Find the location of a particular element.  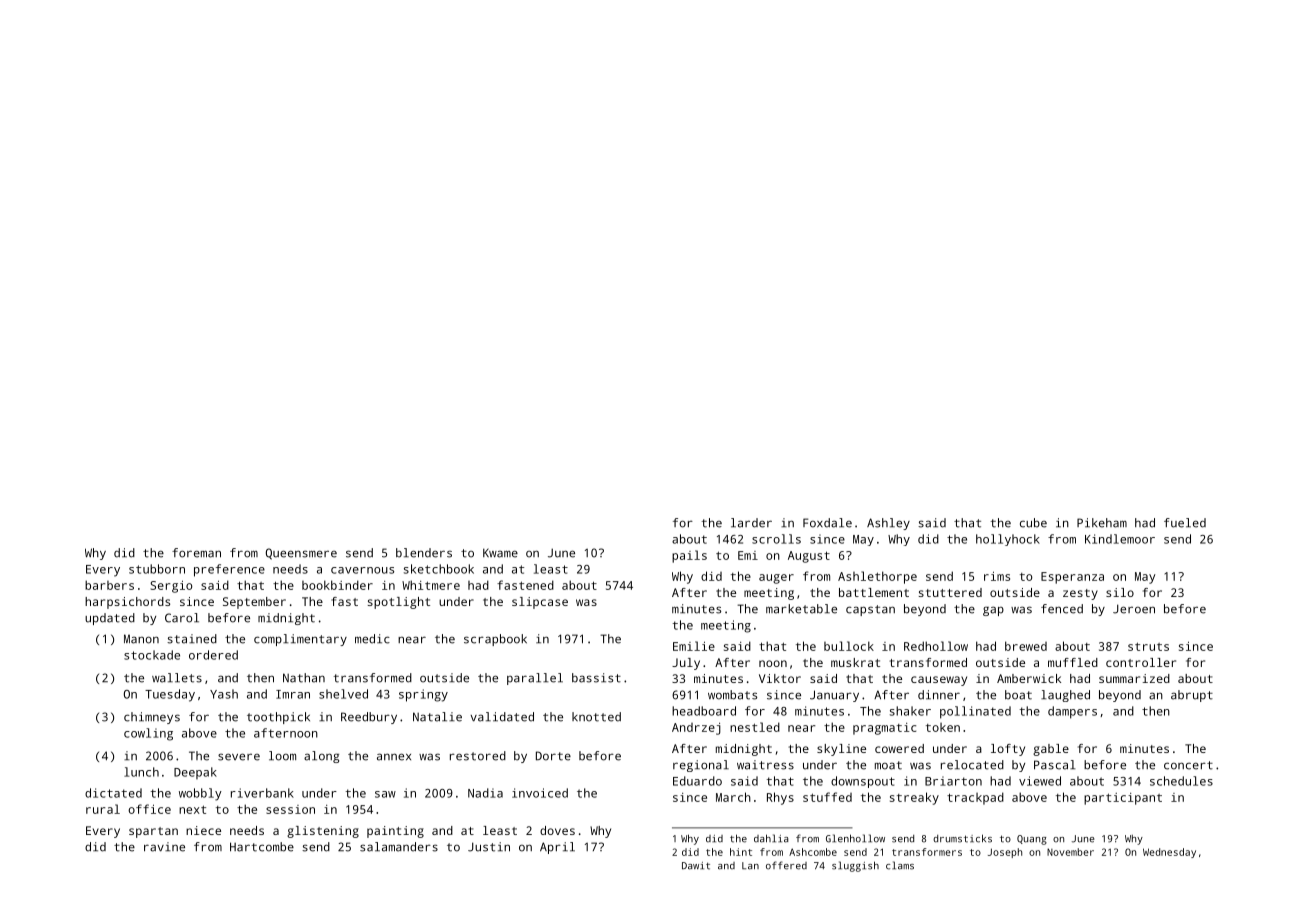

blenders is located at coordinates (424, 553).
